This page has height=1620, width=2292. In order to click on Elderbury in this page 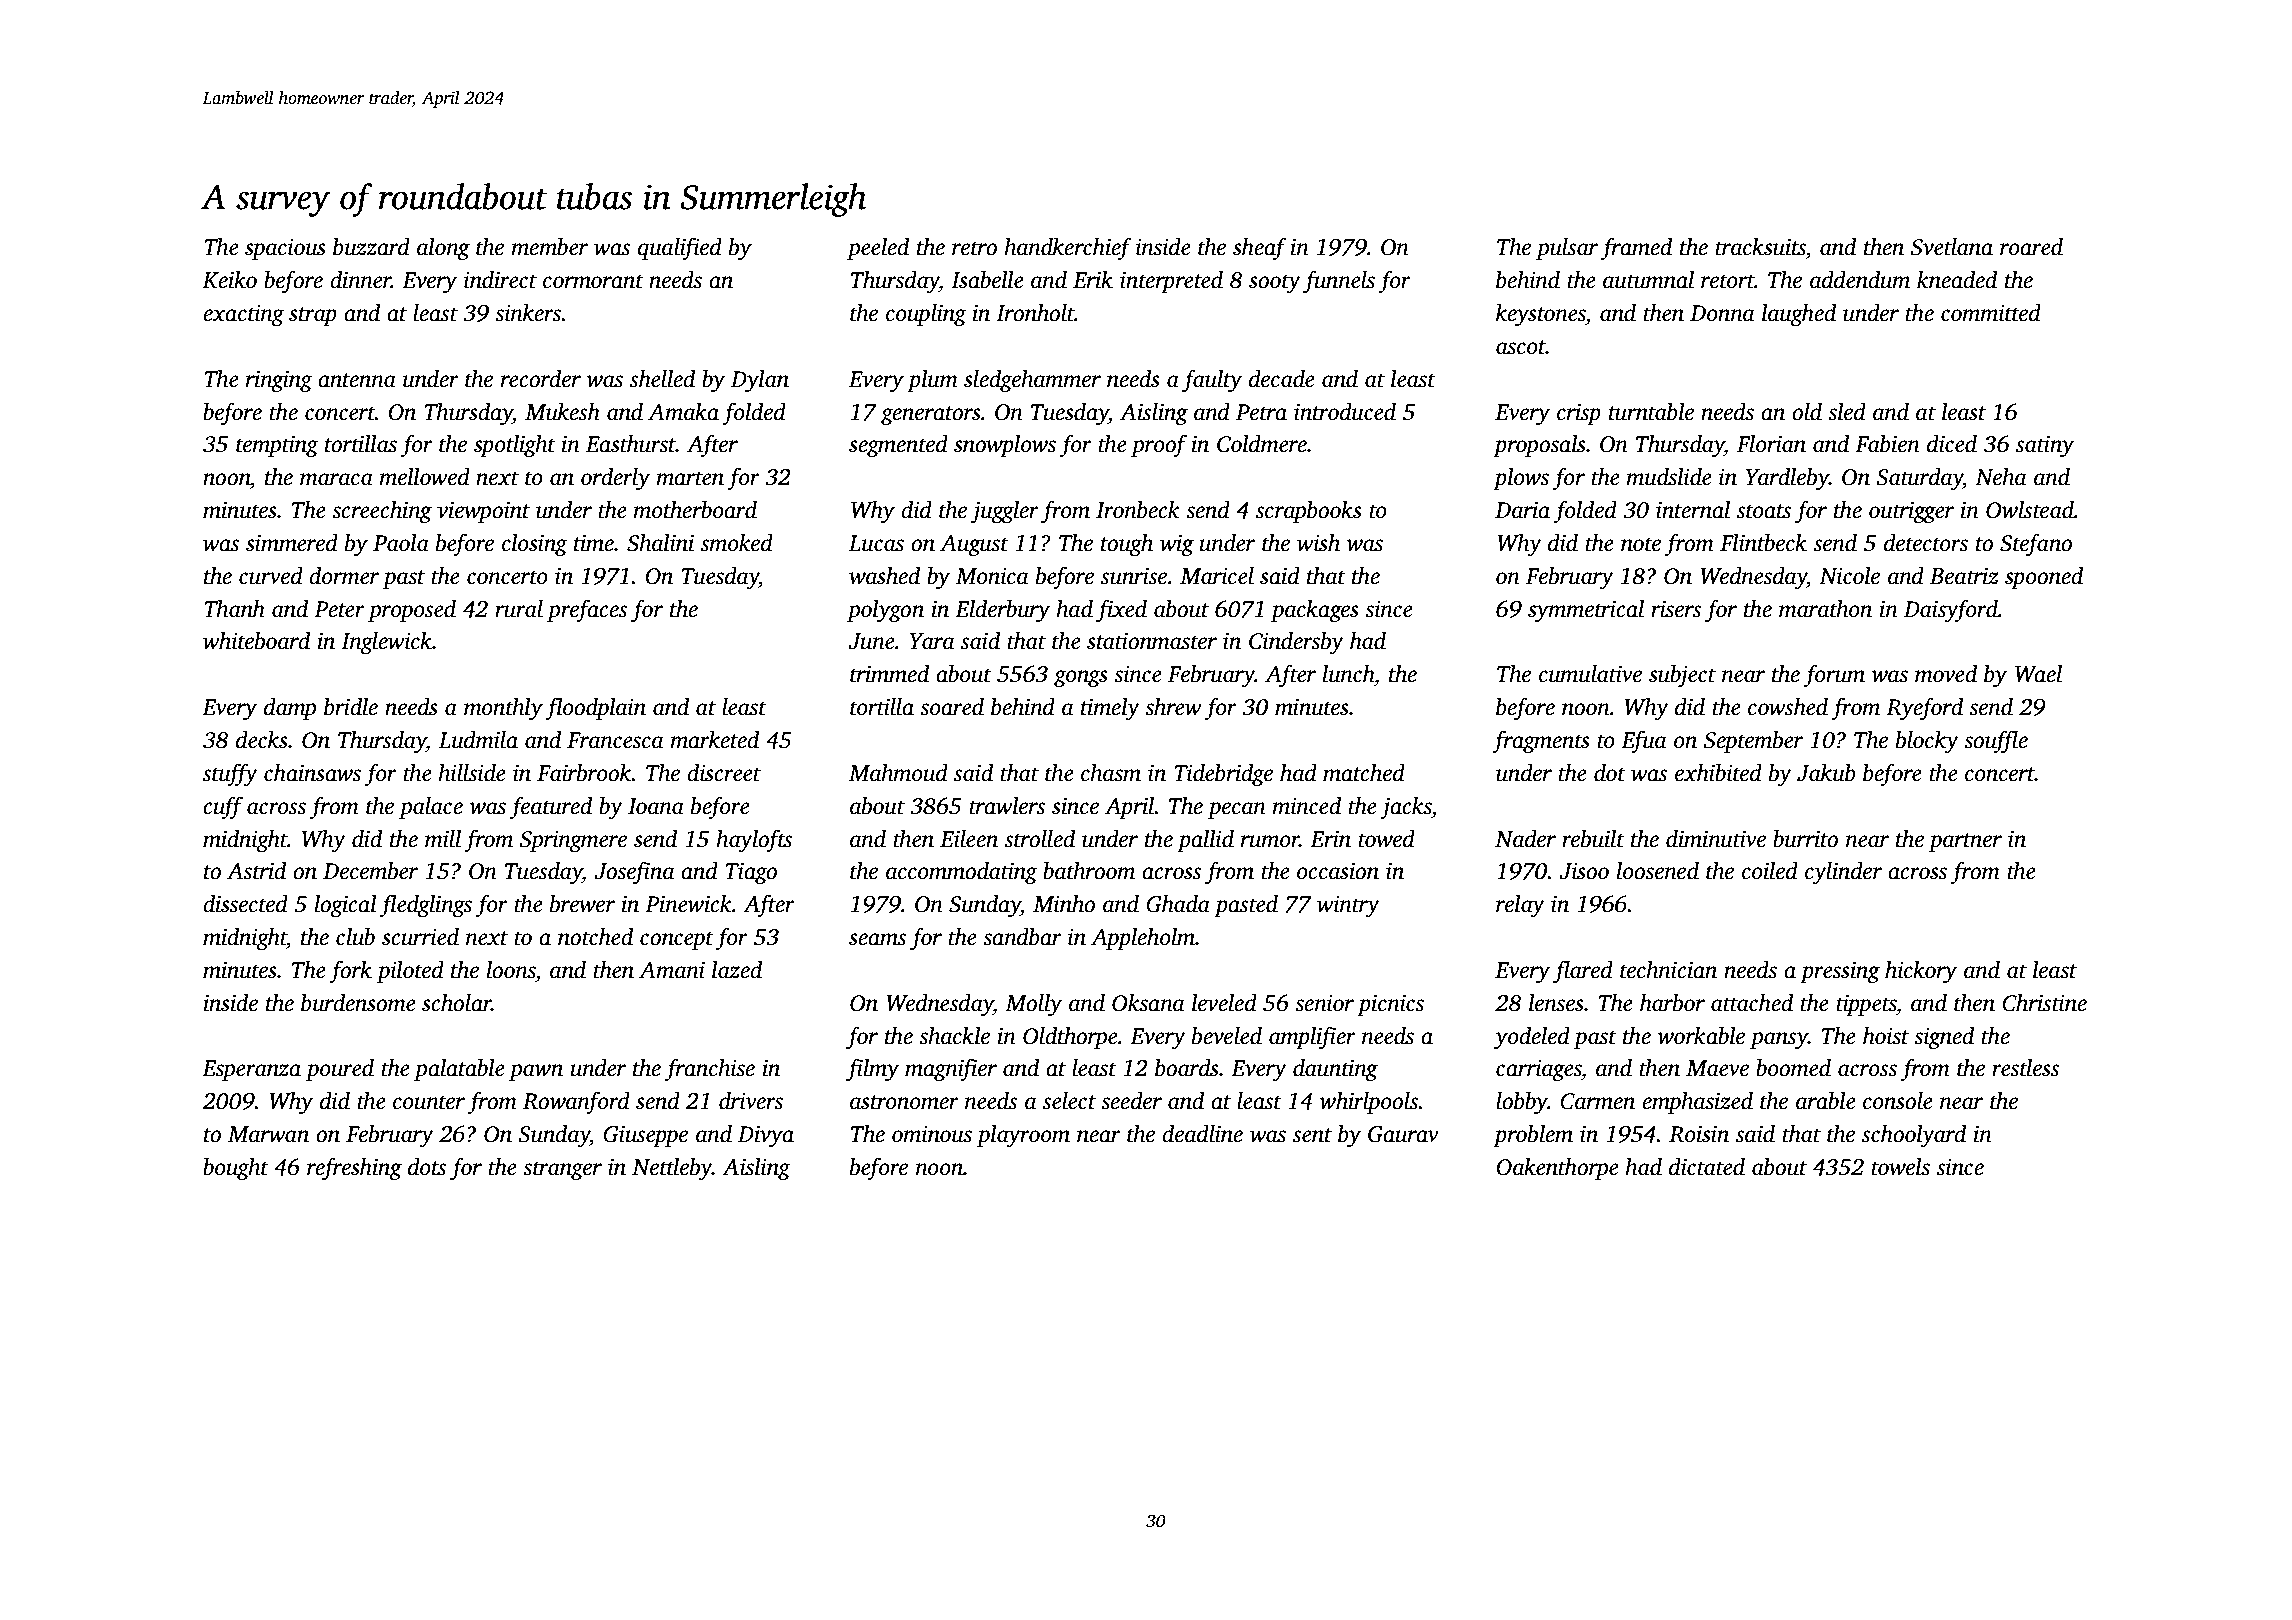, I will do `click(1002, 611)`.
